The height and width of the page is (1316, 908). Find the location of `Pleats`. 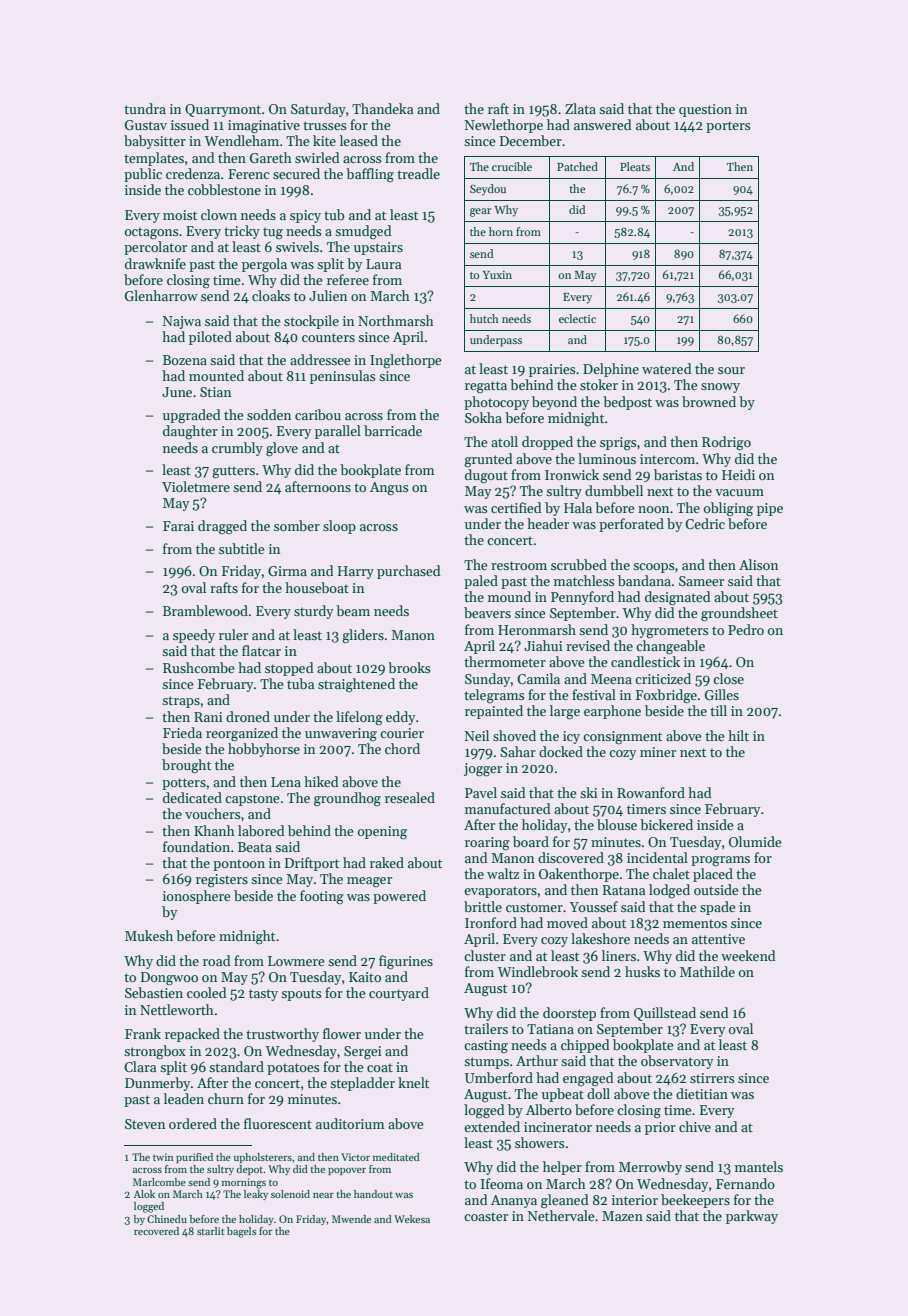

Pleats is located at coordinates (635, 166).
